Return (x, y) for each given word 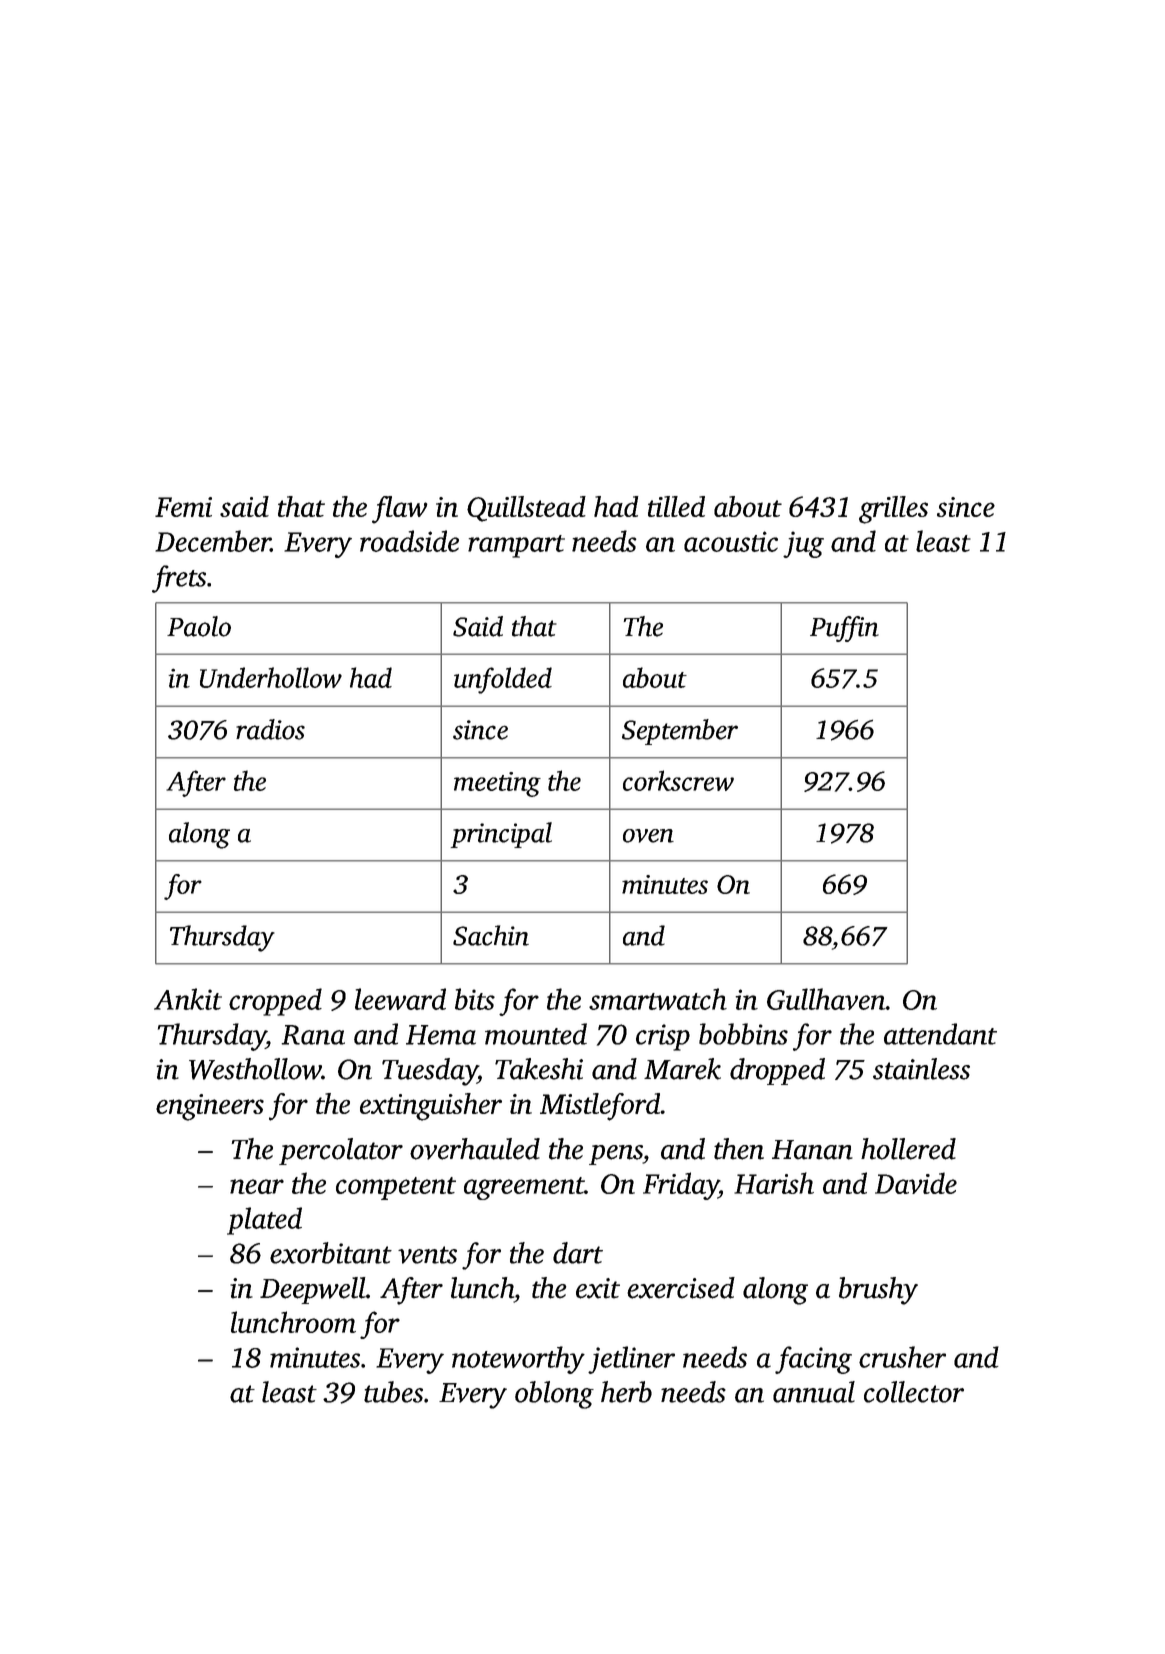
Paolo (199, 626)
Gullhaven (826, 999)
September (680, 732)
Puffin (844, 629)
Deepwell (313, 1290)
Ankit (188, 999)
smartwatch (658, 999)
